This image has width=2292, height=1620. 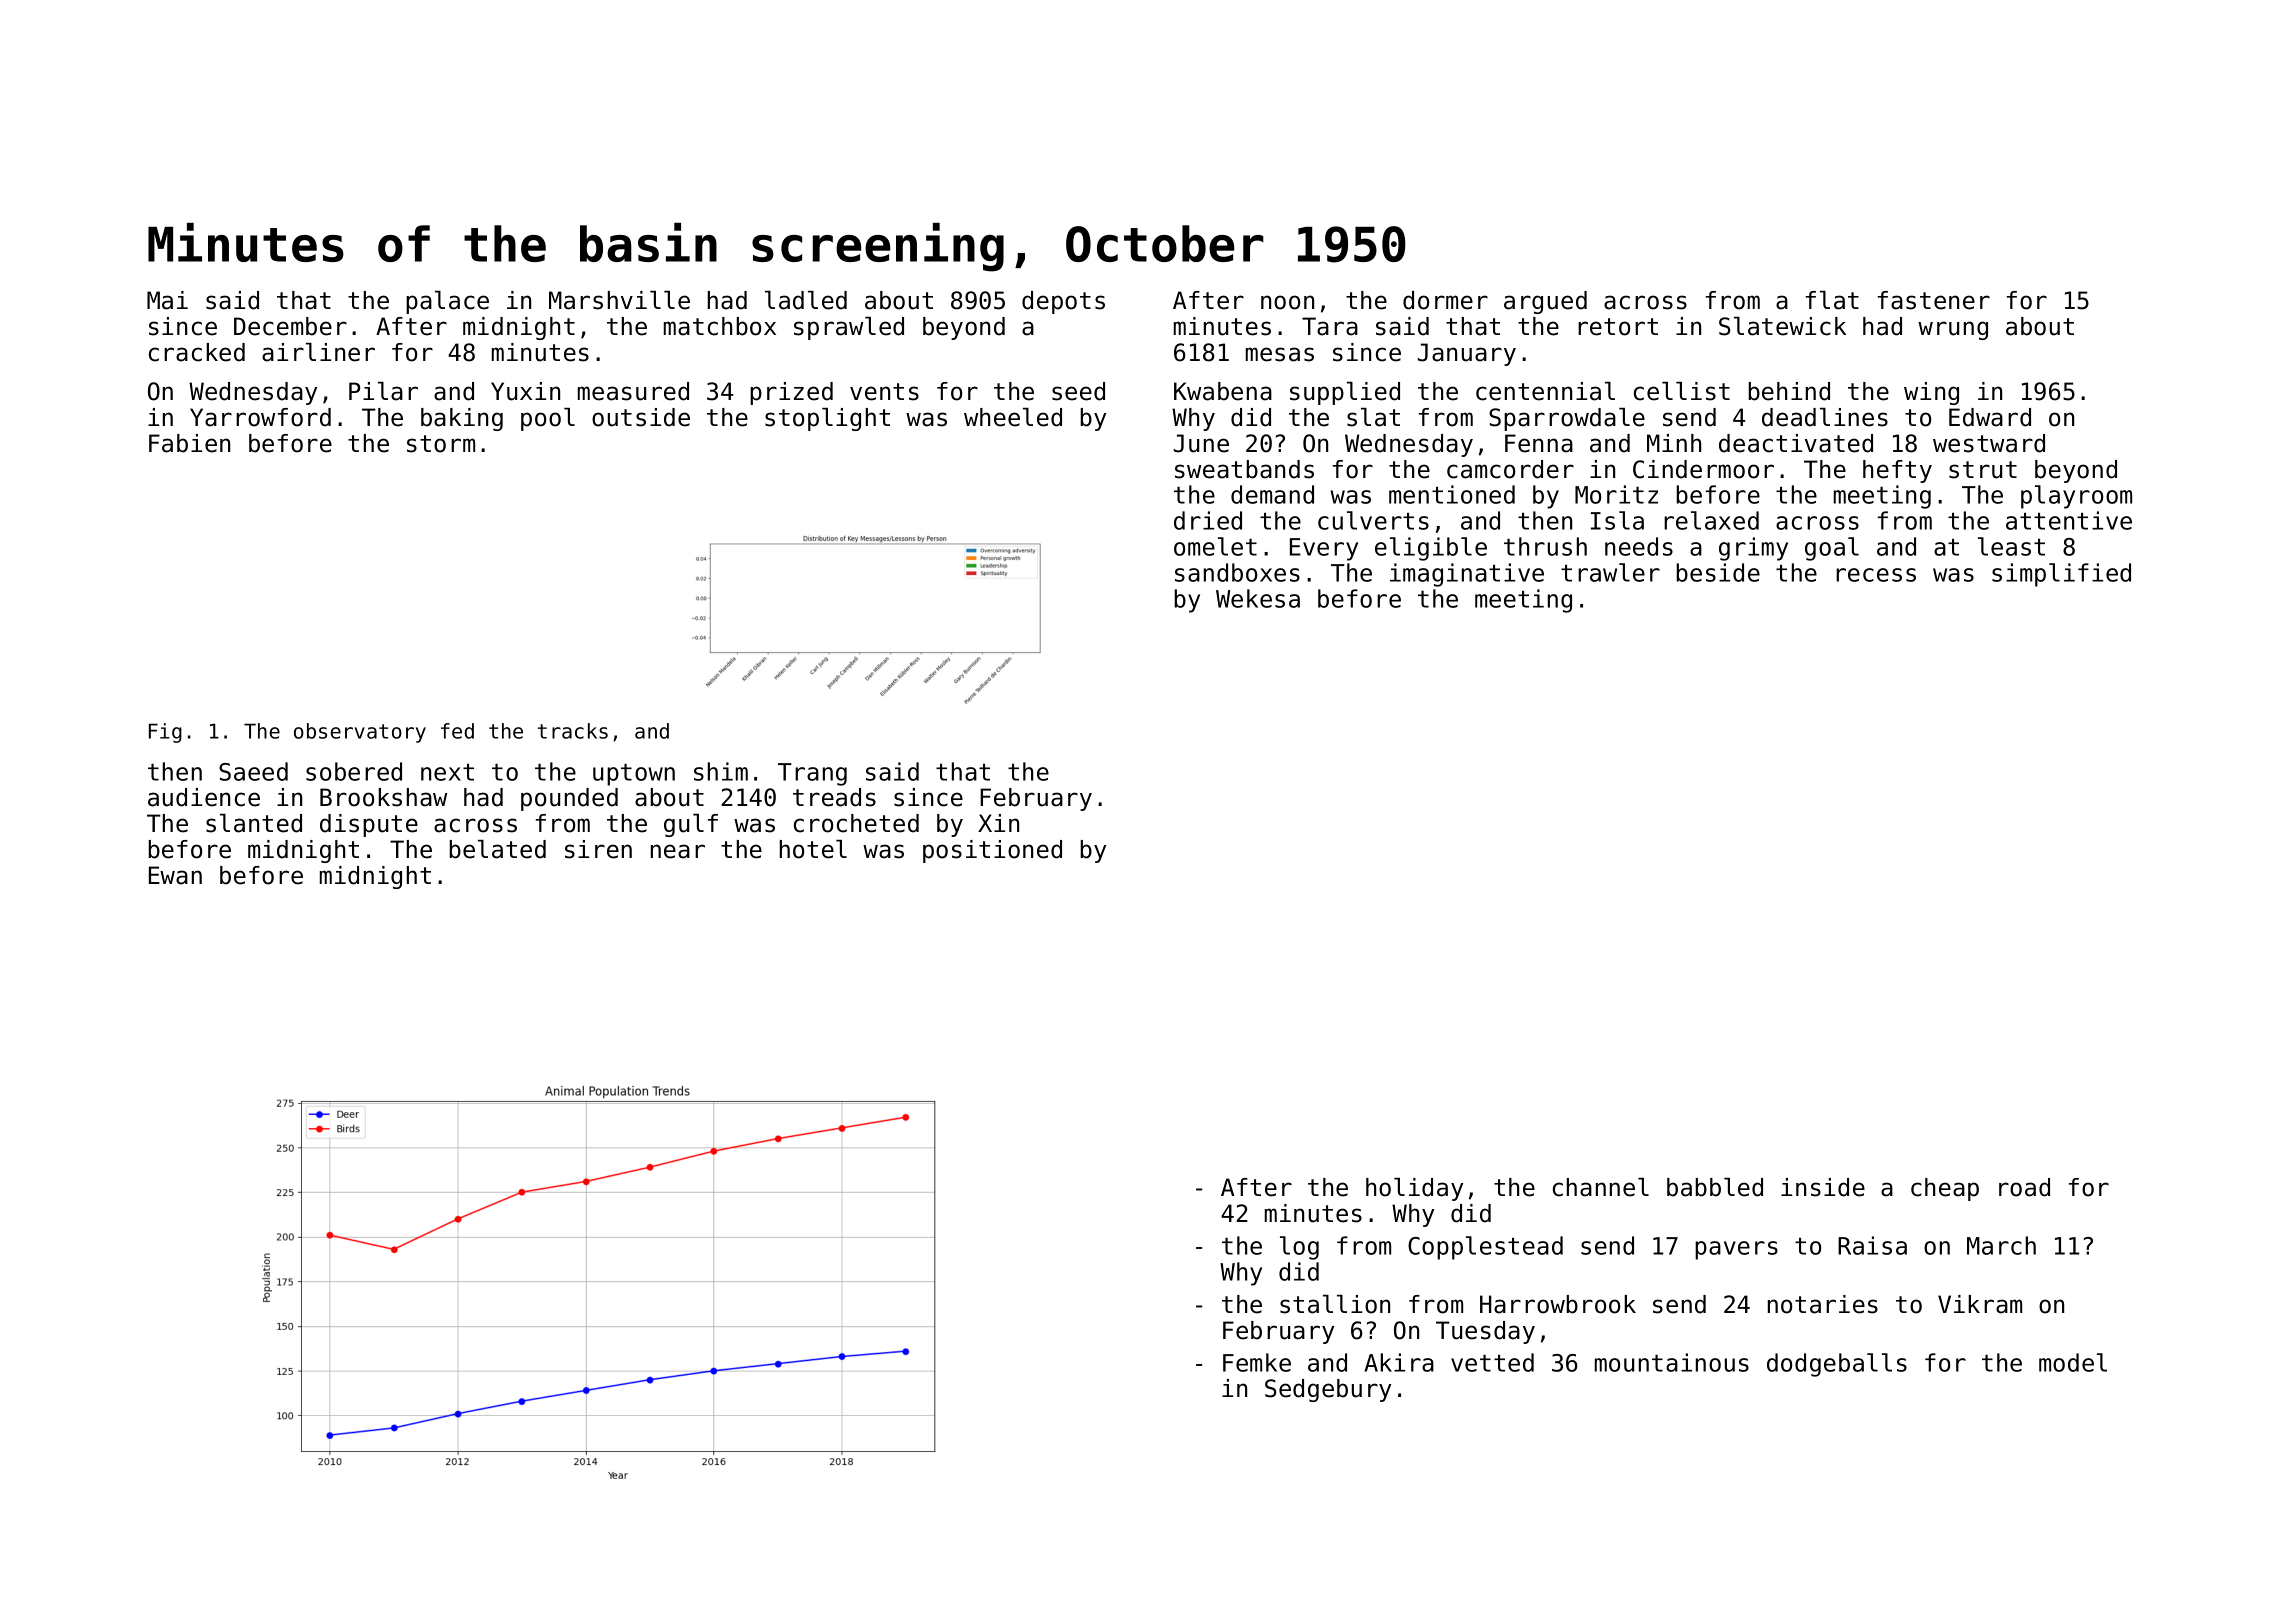 What do you see at coordinates (254, 823) in the image?
I see `slanted` at bounding box center [254, 823].
